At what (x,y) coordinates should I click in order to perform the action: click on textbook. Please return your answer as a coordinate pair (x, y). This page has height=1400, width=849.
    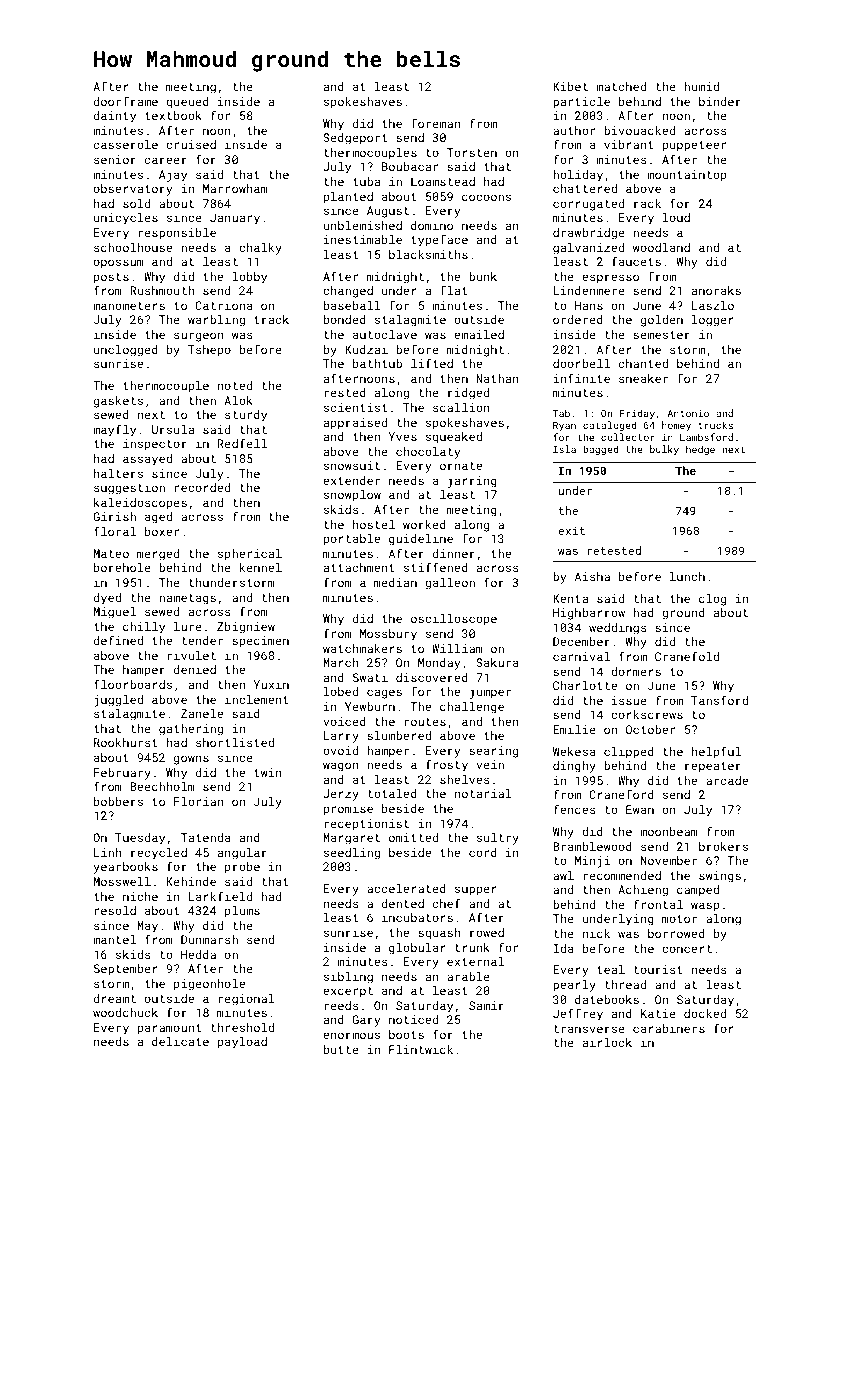
    Looking at the image, I should click on (173, 115).
